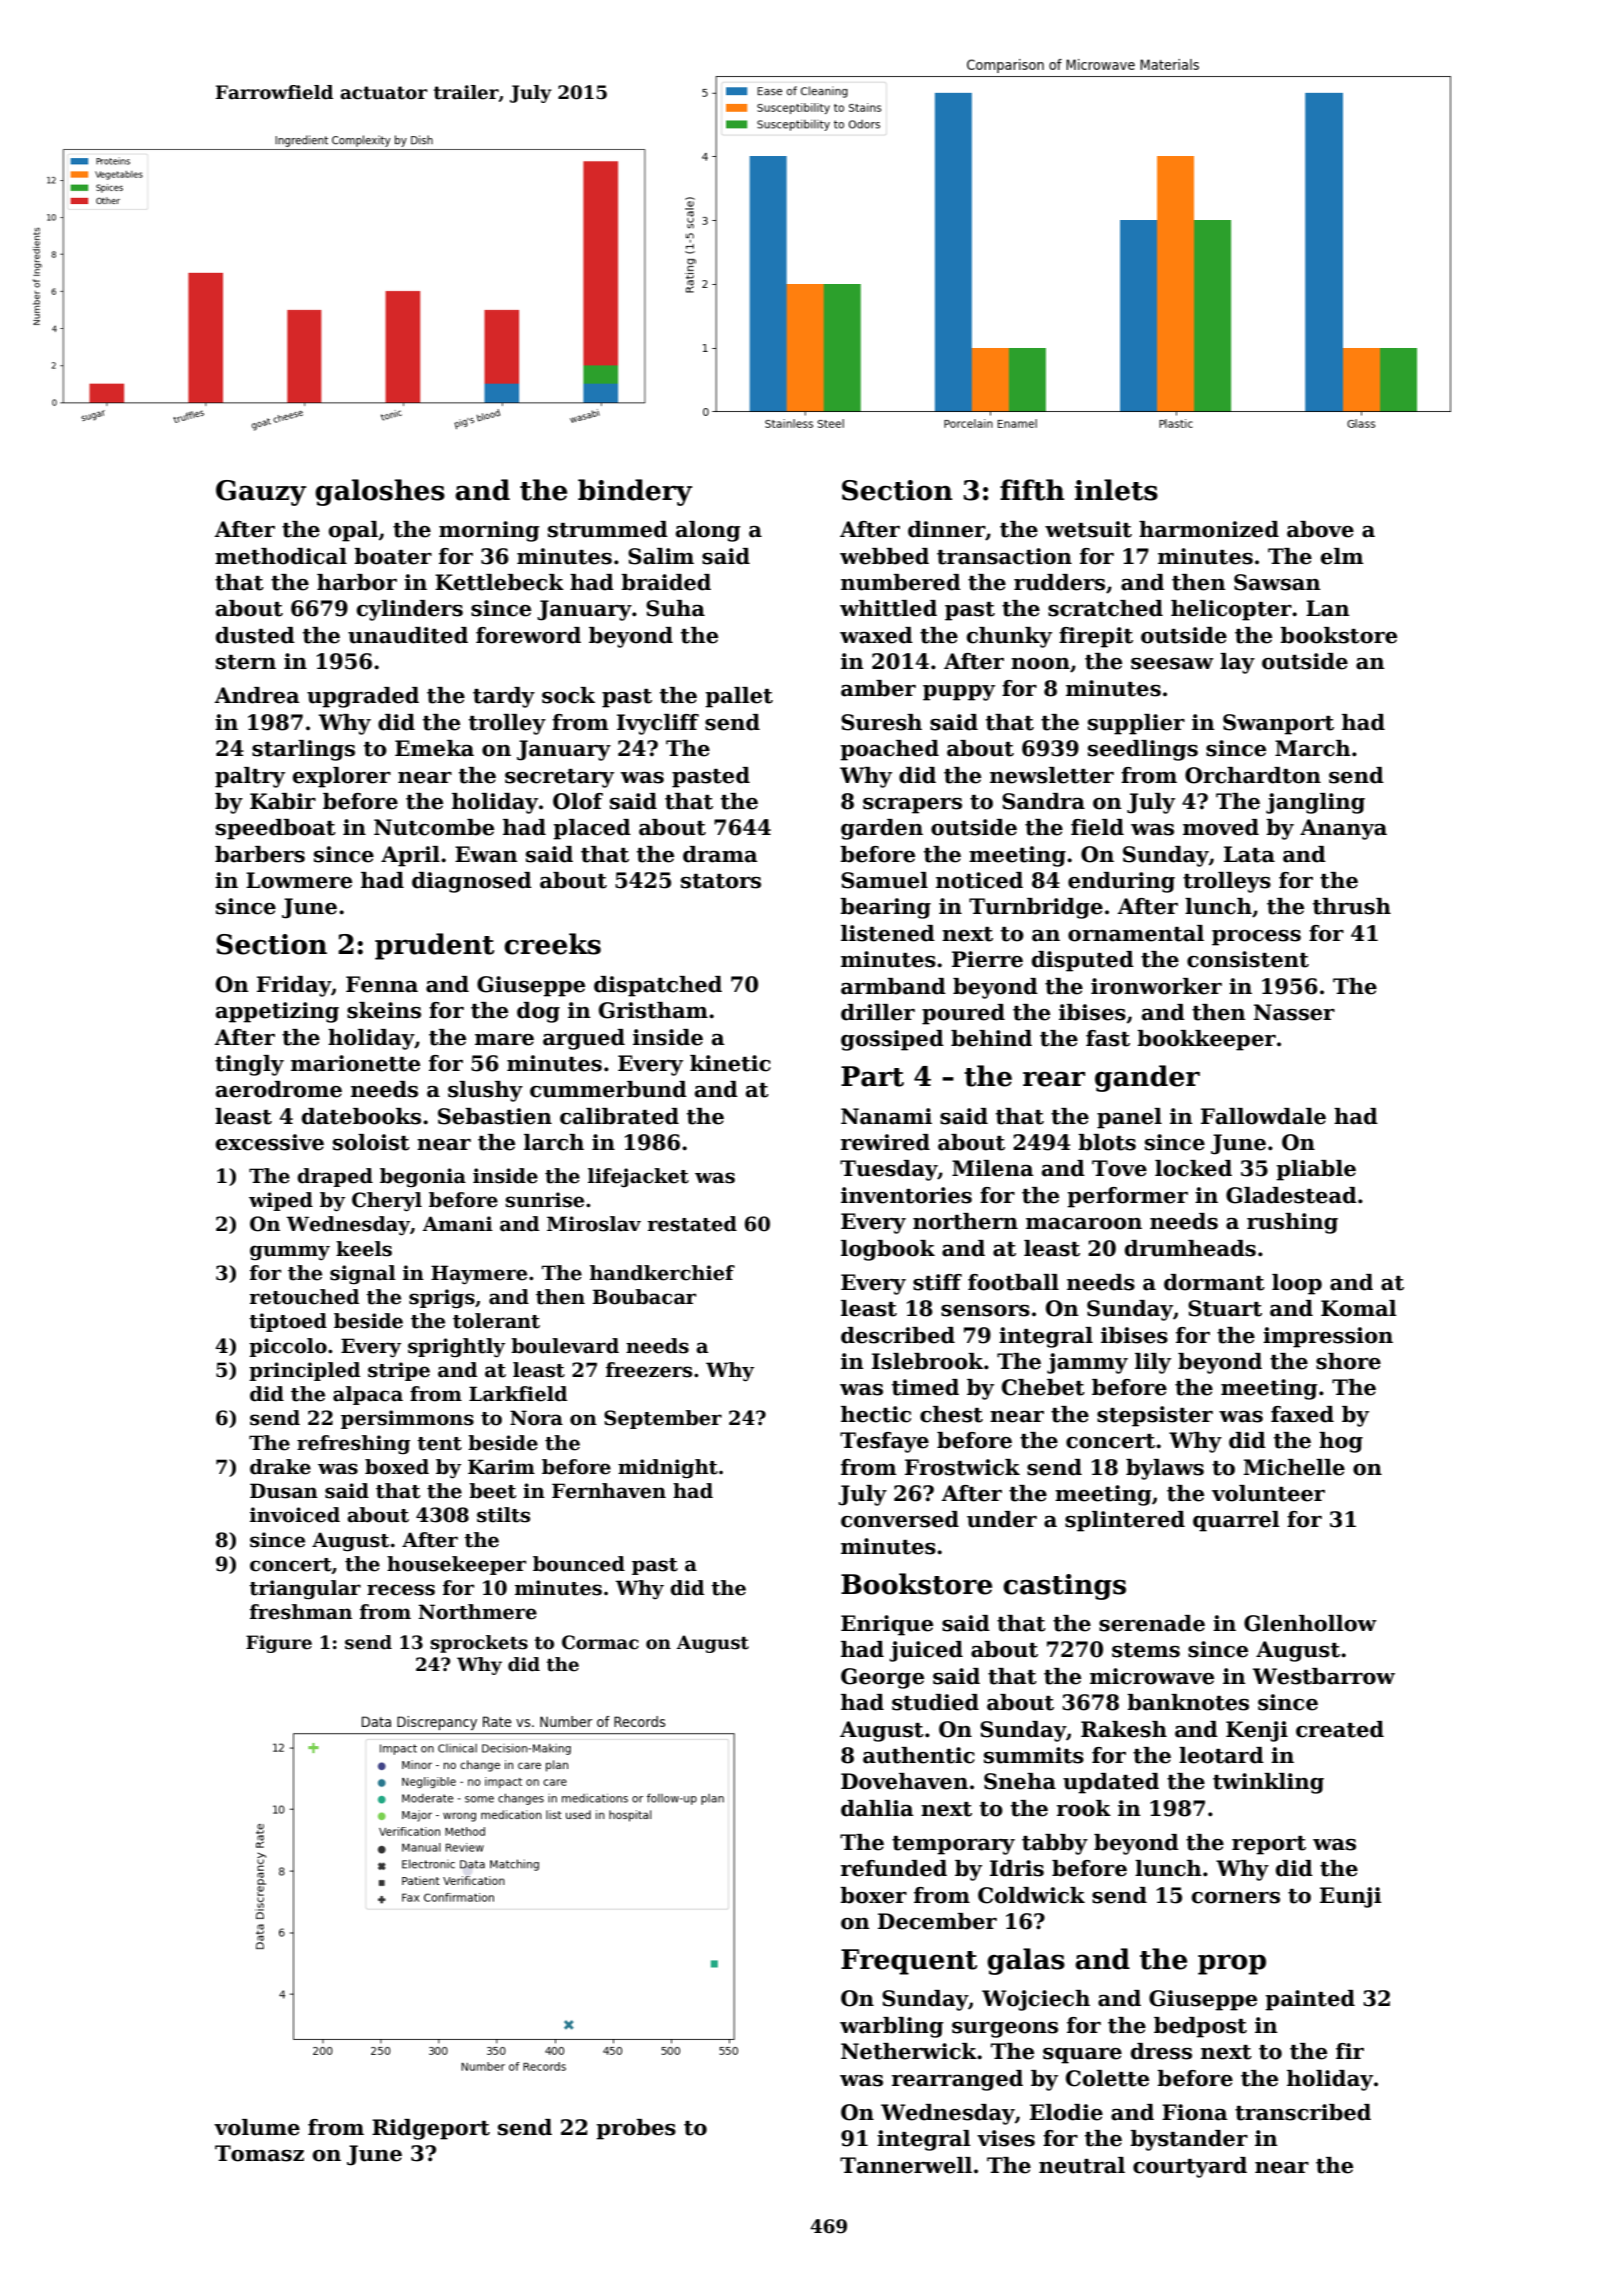 This page has height=2292, width=1620. Describe the element at coordinates (668, 1468) in the page. I see `midnight` at that location.
